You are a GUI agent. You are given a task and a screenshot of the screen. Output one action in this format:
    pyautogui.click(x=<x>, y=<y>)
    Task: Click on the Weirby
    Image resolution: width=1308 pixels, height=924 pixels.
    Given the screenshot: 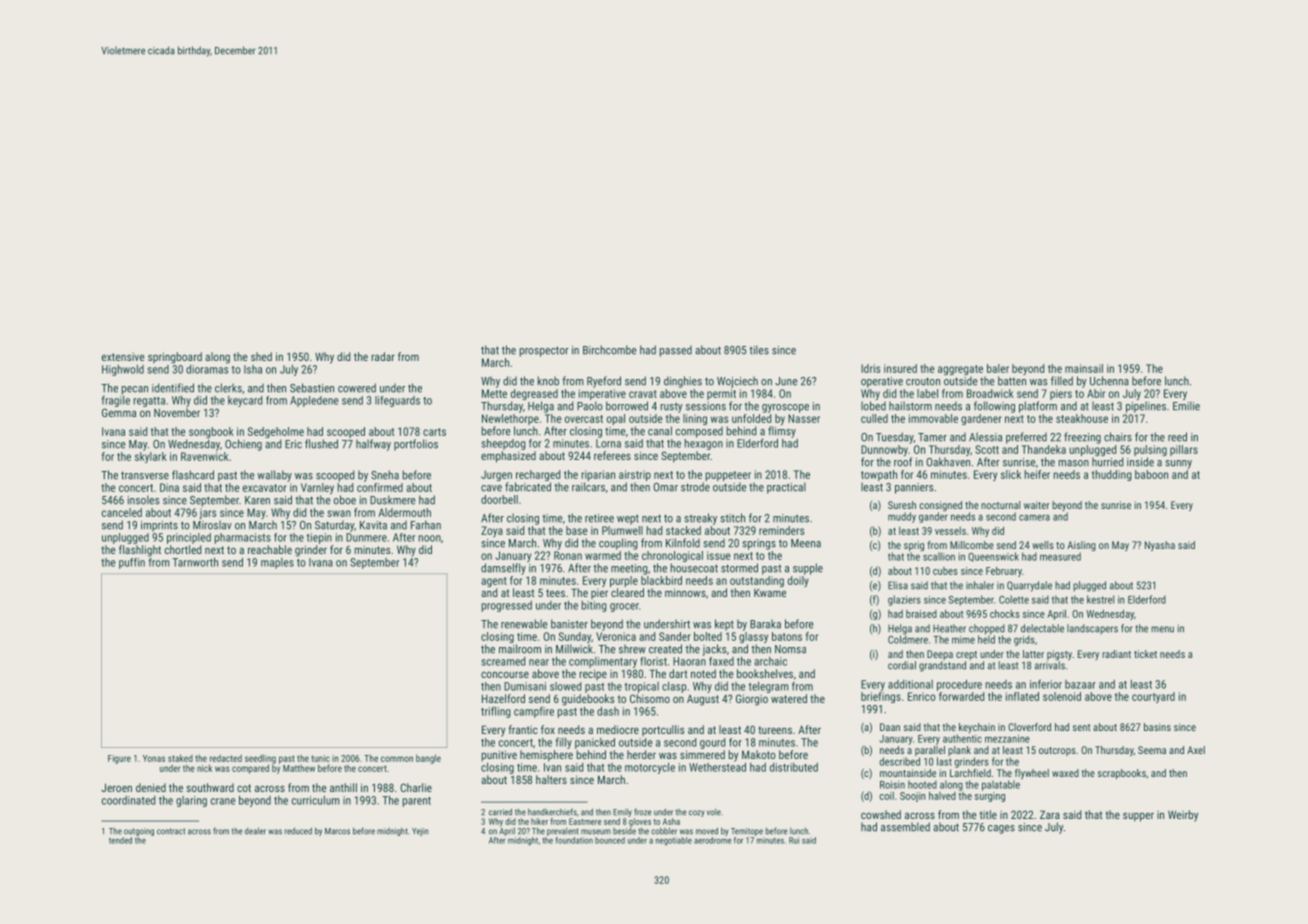 What is the action you would take?
    pyautogui.click(x=1183, y=816)
